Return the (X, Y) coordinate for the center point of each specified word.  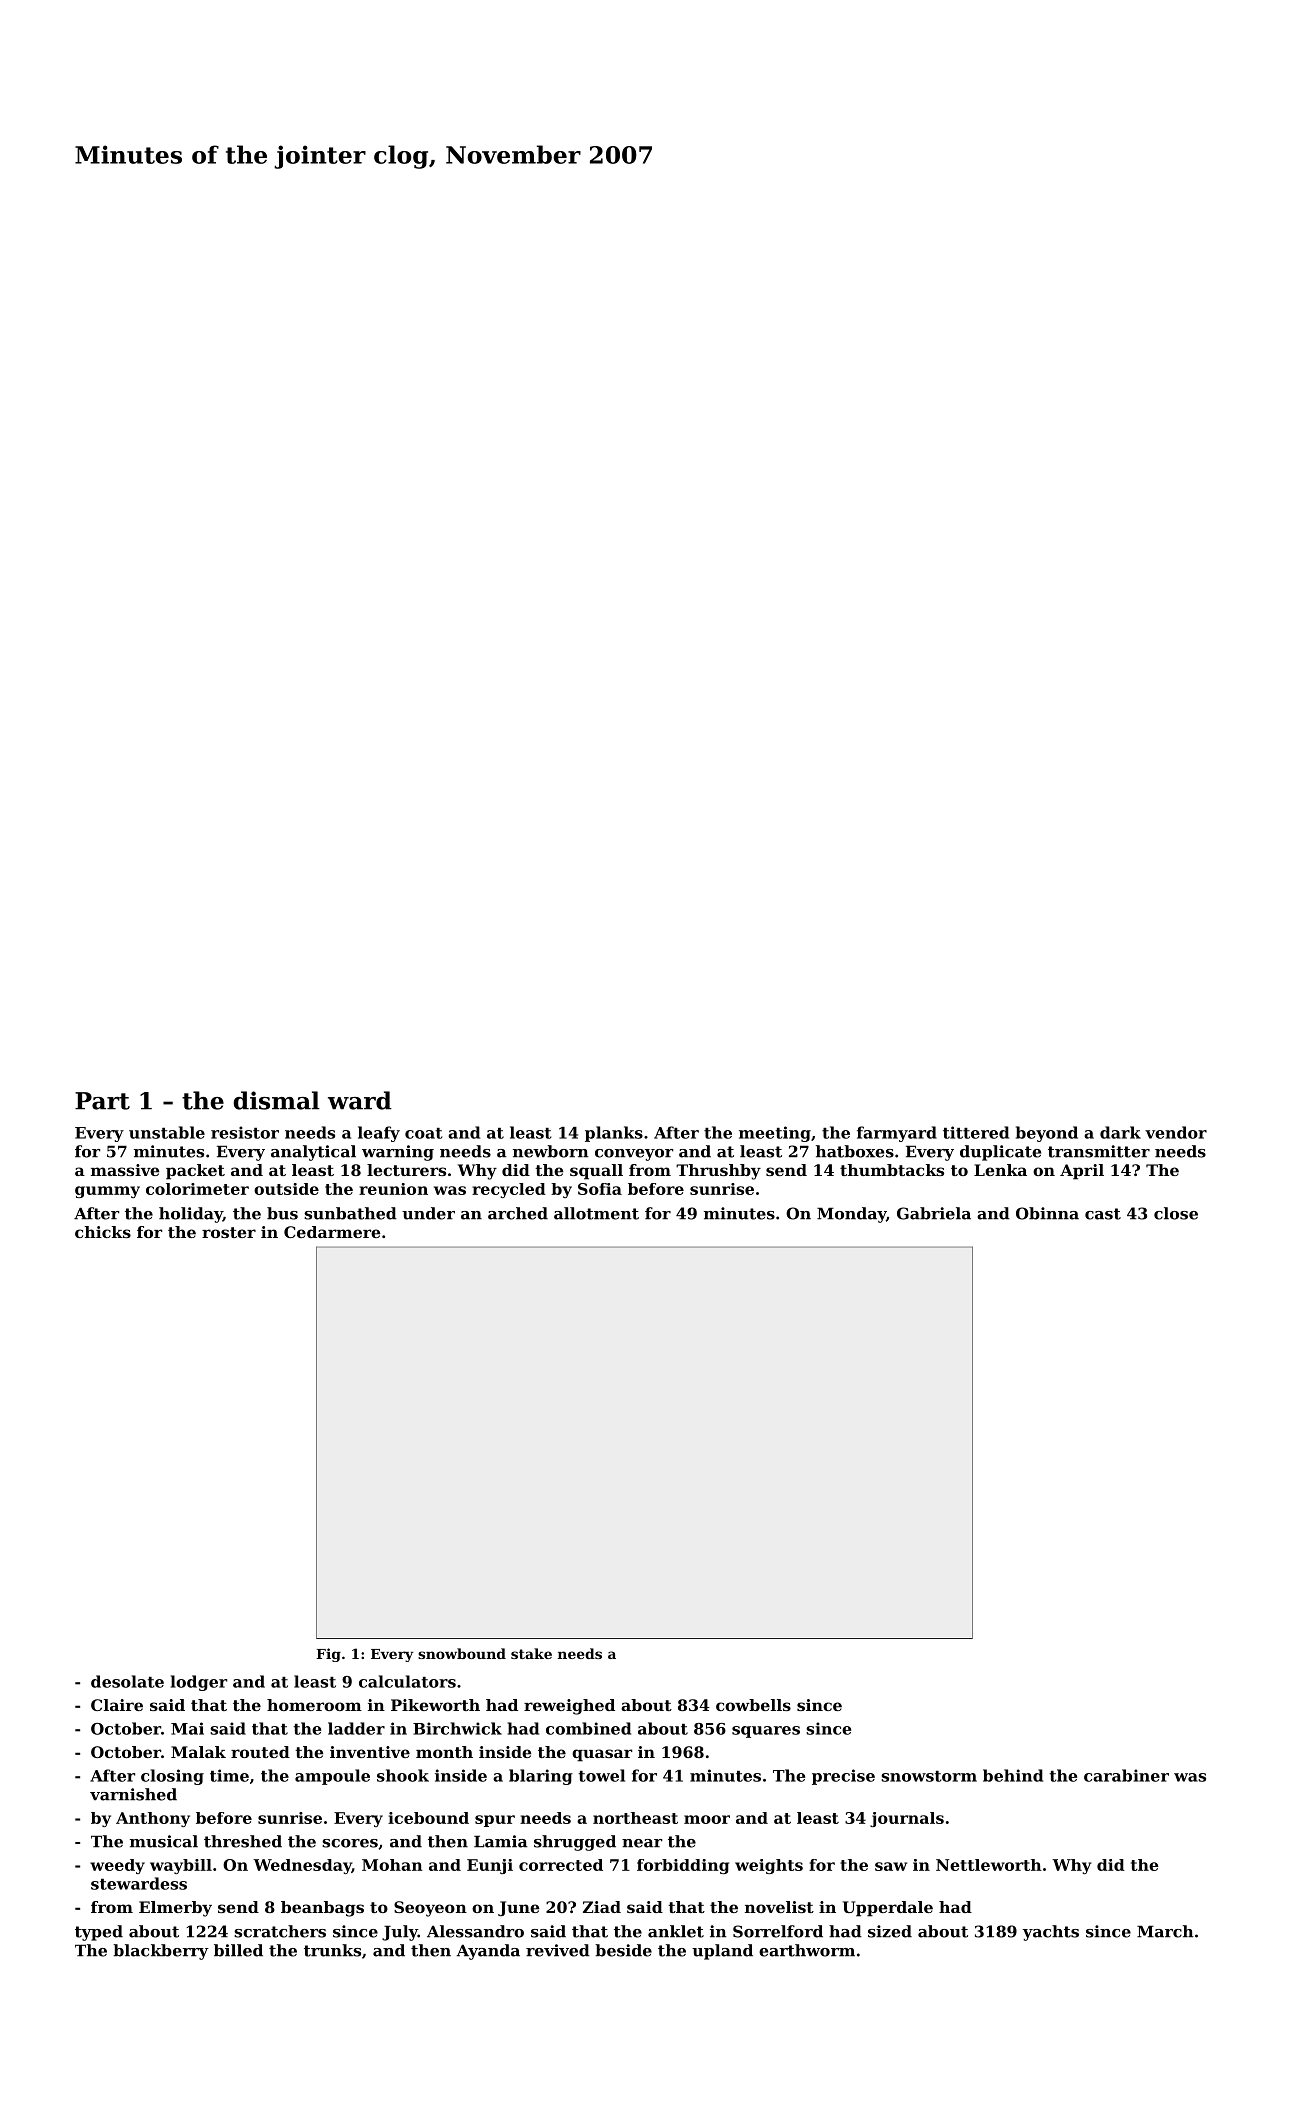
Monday (851, 1215)
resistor (245, 1132)
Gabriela (934, 1213)
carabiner (1126, 1775)
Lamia (501, 1841)
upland (722, 1952)
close (1176, 1213)
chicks (103, 1232)
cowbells (753, 1705)
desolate (127, 1681)
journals (907, 1819)
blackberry (161, 1952)
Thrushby (718, 1172)
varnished (133, 1794)
